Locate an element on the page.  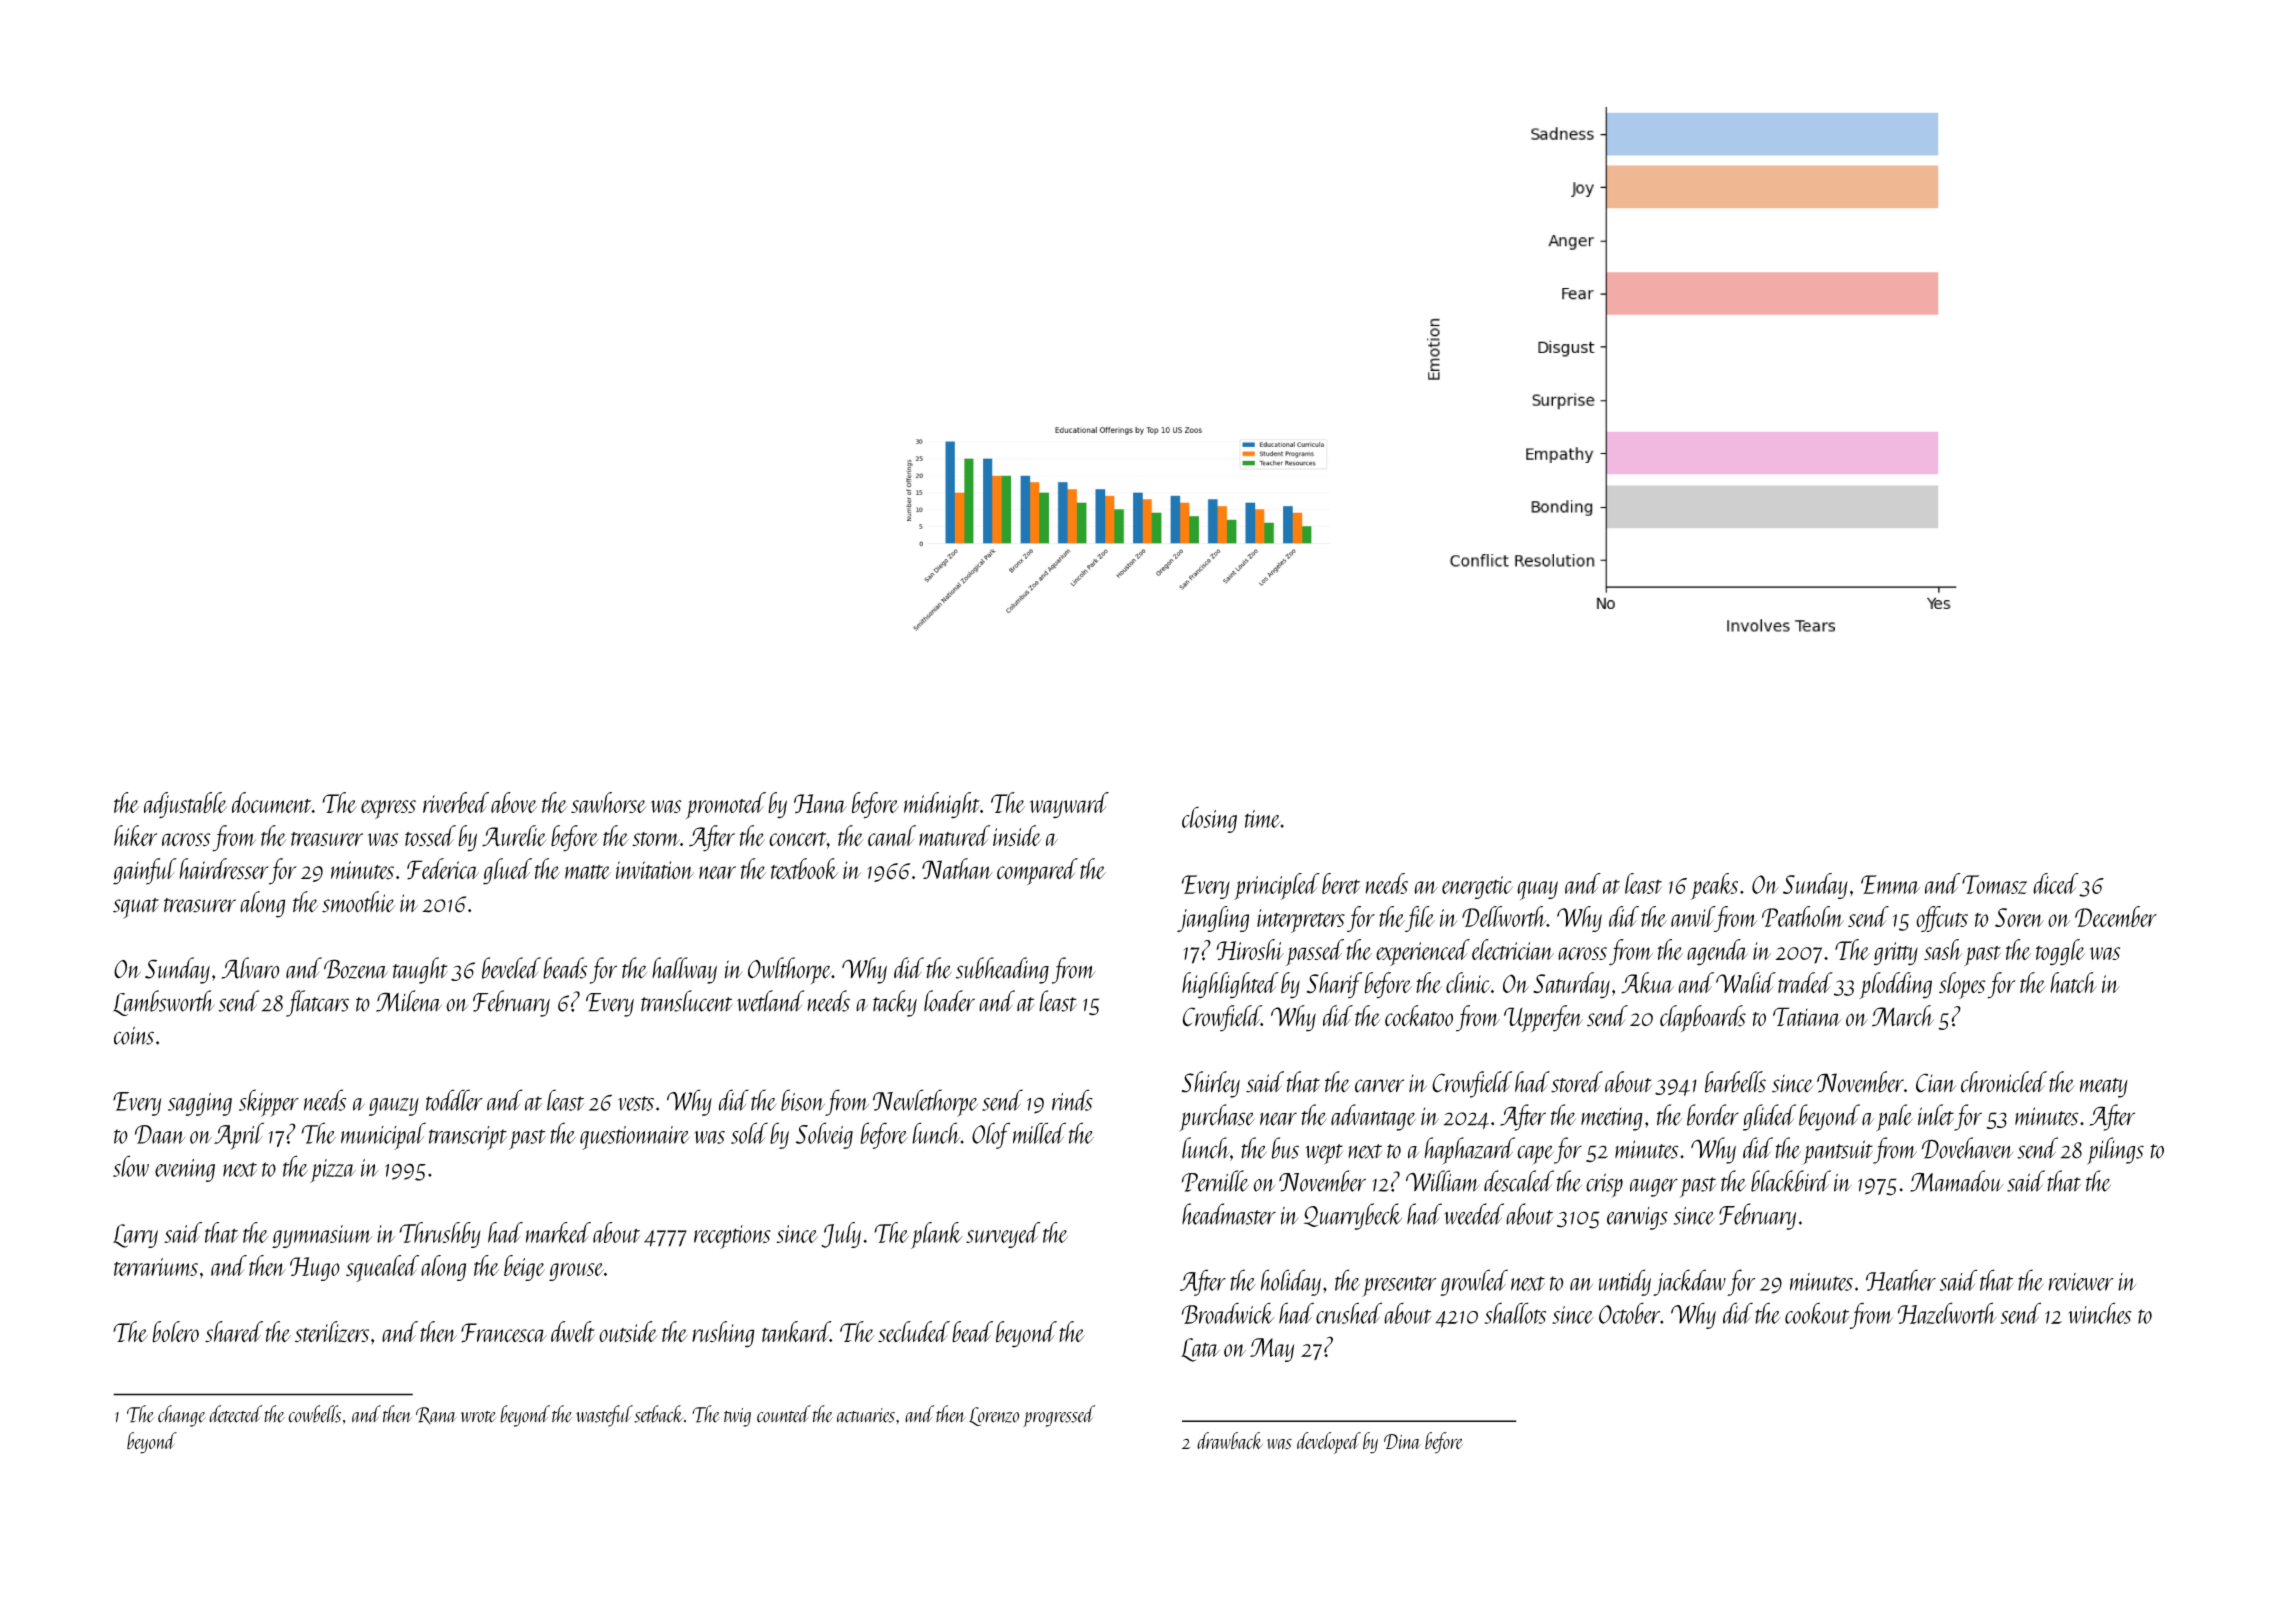
adjustable is located at coordinates (185, 805).
